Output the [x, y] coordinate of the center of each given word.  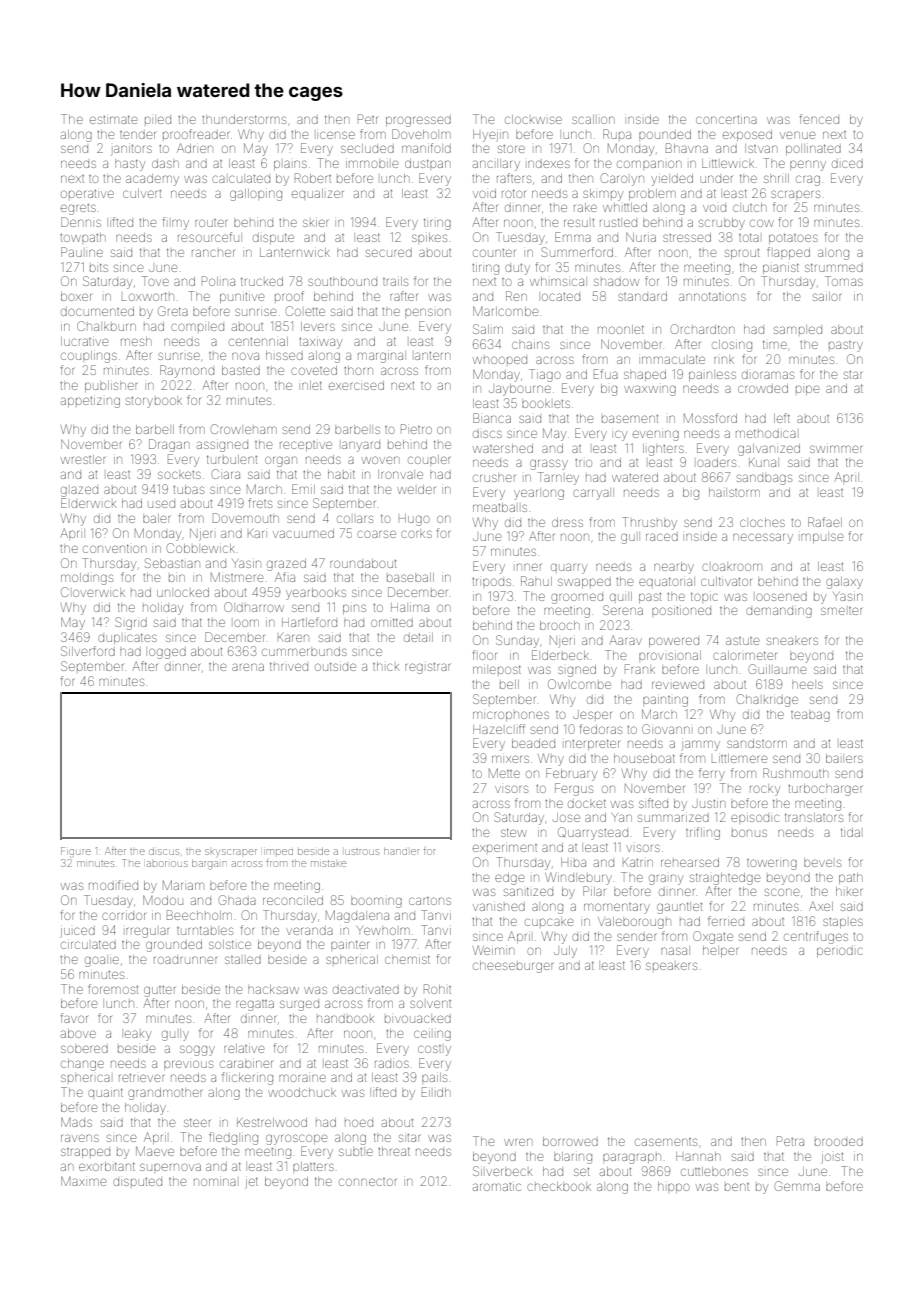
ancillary [496, 165]
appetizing [90, 402]
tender [138, 135]
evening [656, 435]
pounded [665, 134]
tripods [491, 582]
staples [843, 923]
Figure [76, 852]
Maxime [83, 1181]
